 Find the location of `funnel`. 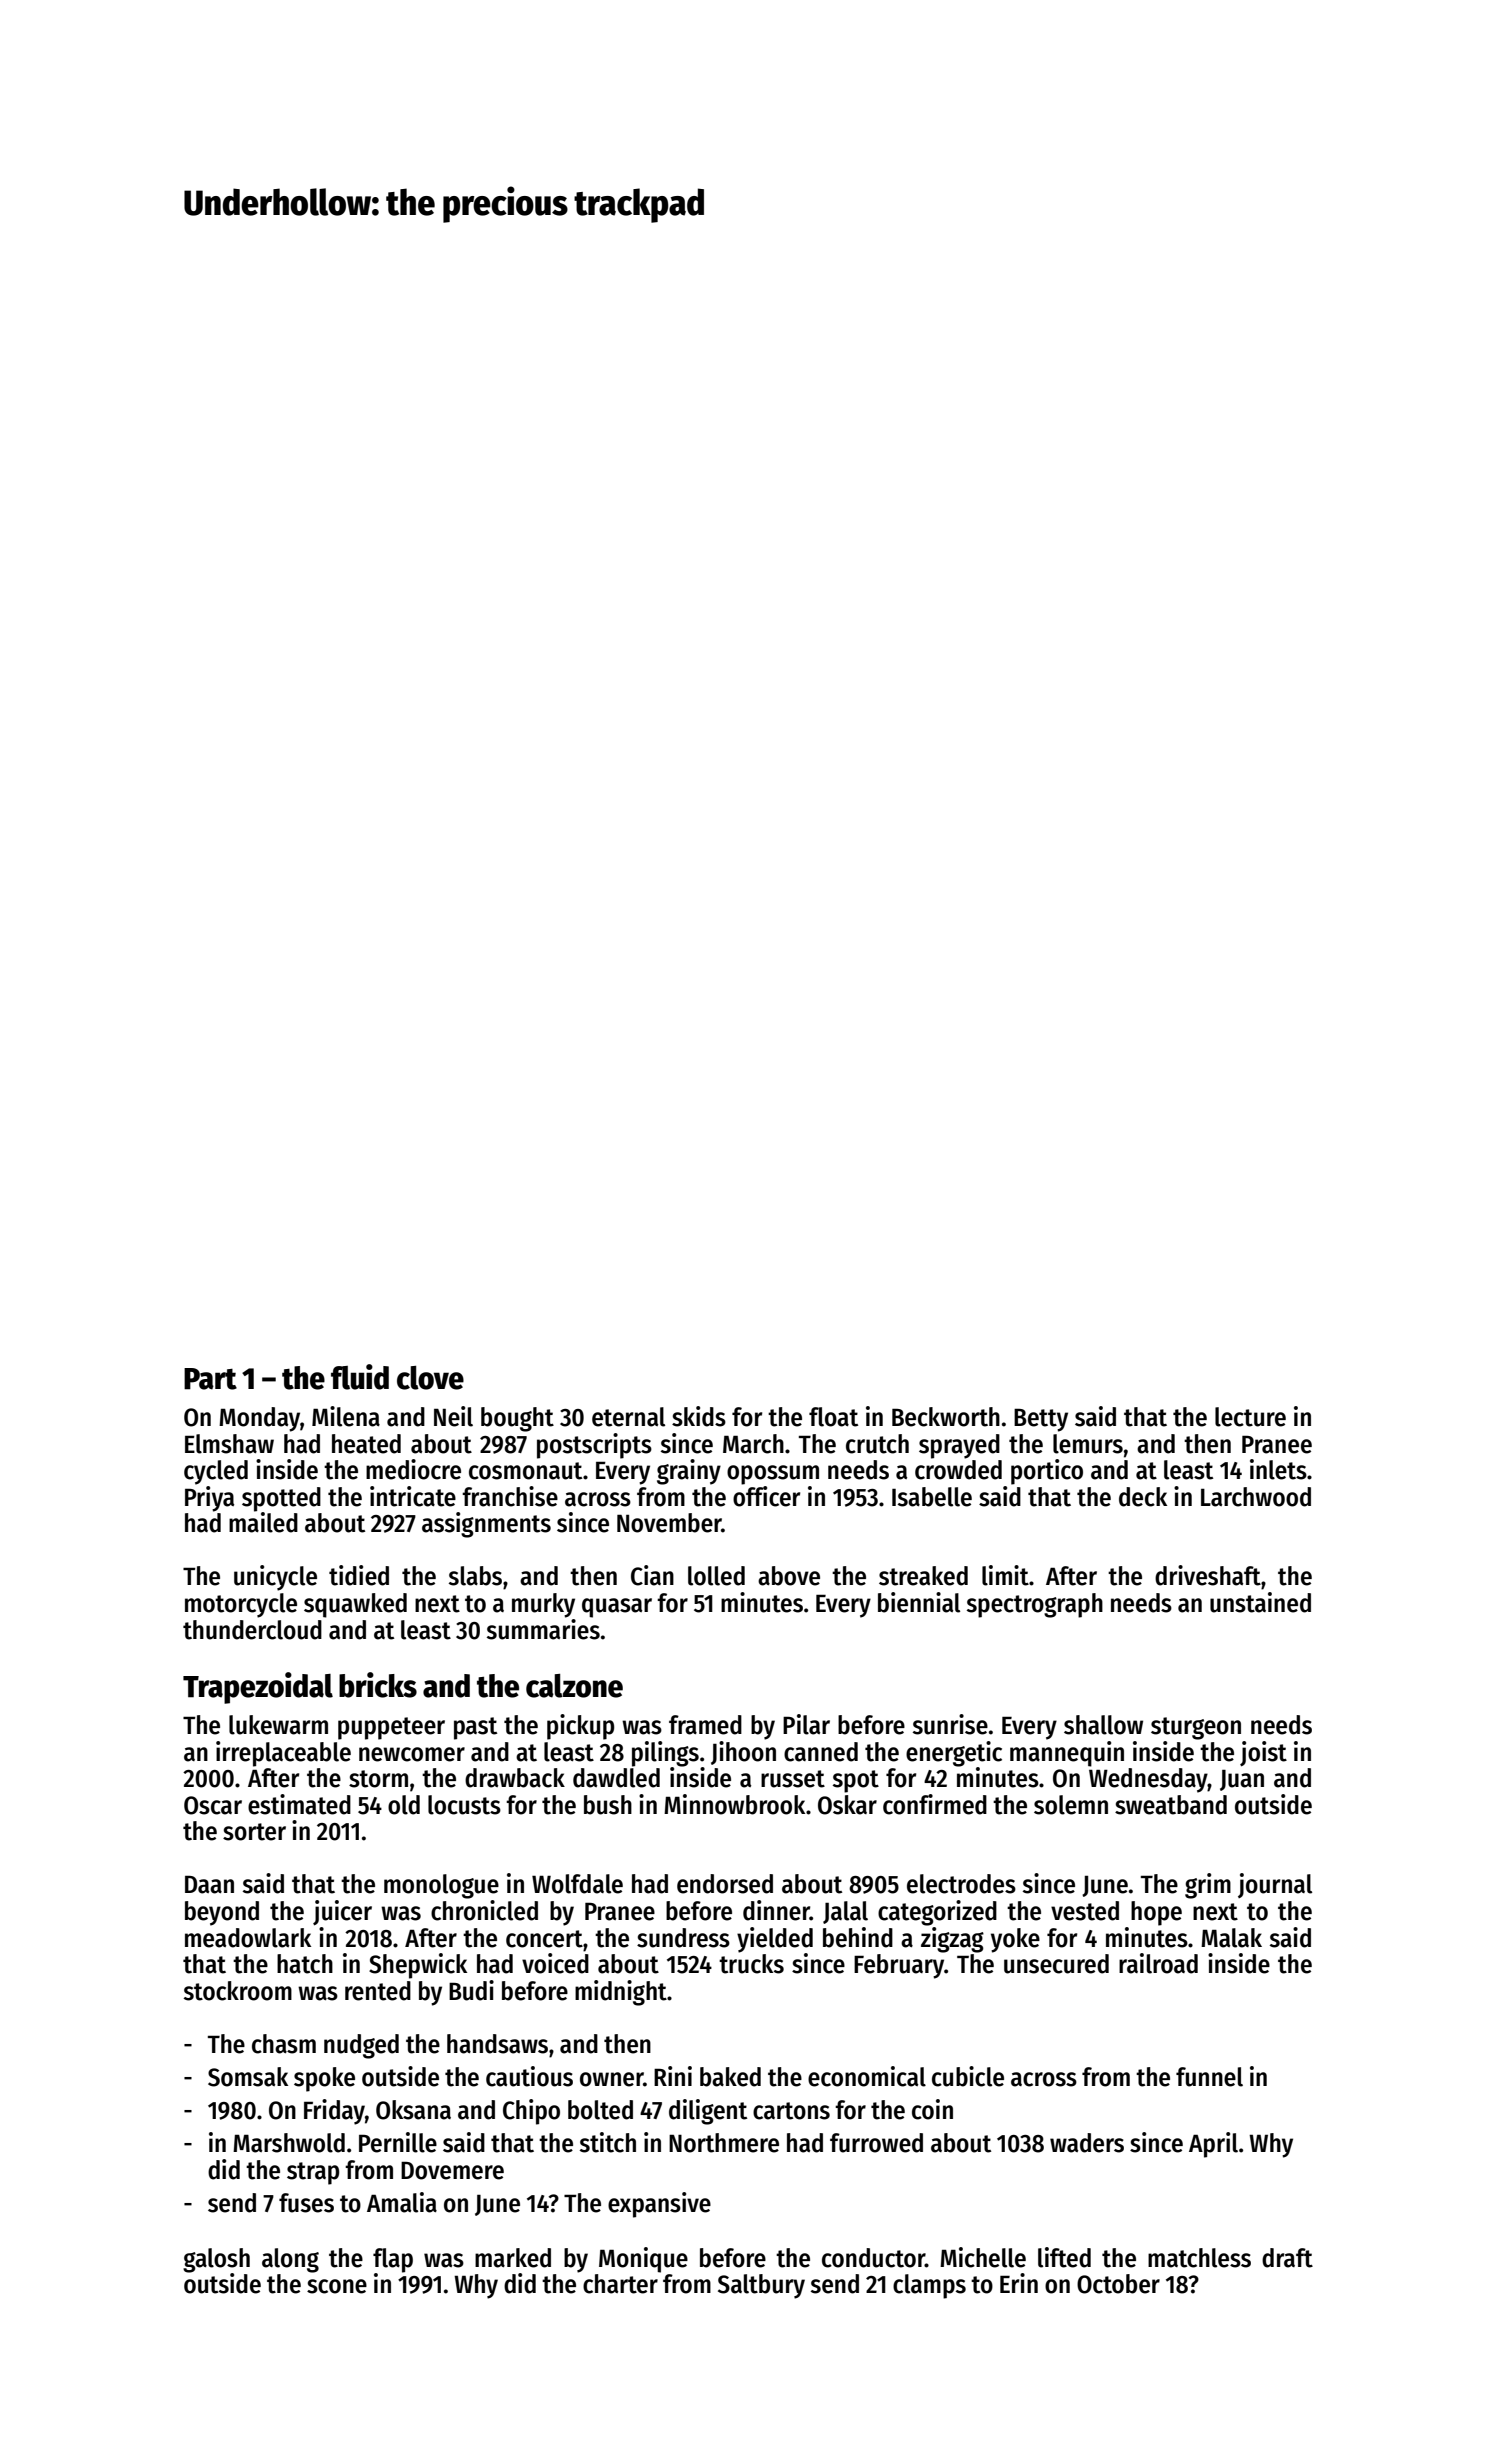

funnel is located at coordinates (1209, 2077).
